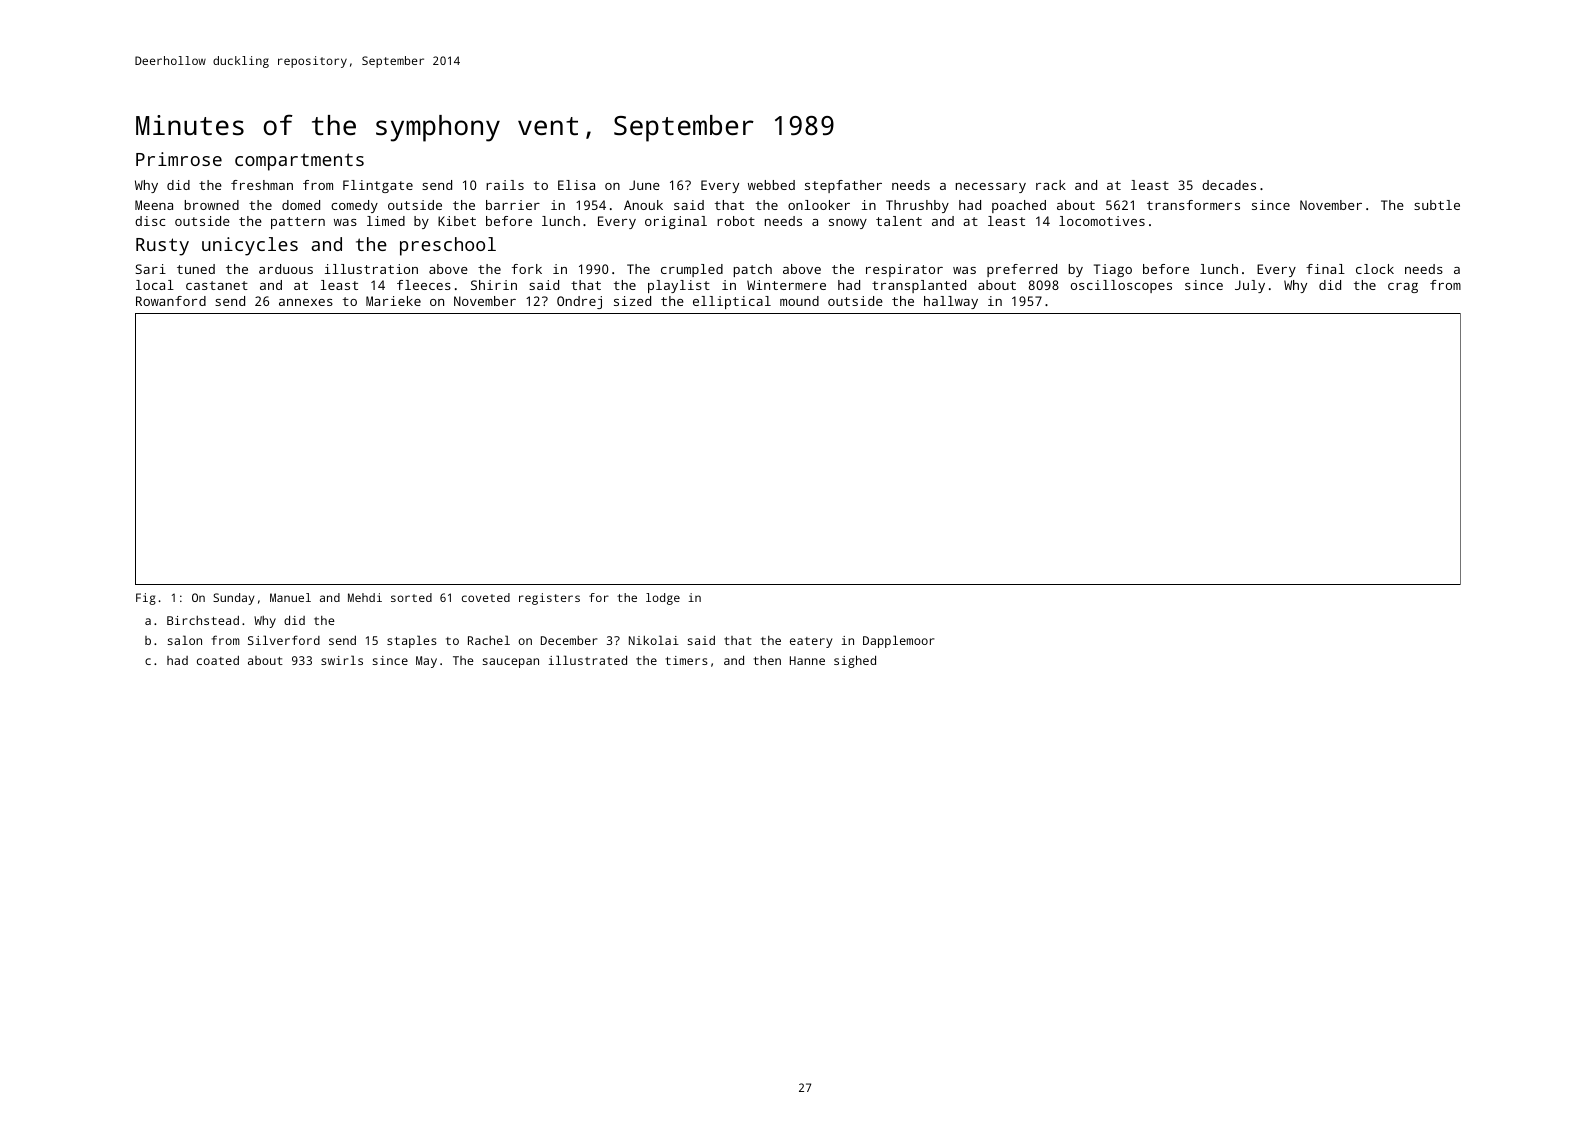 The width and height of the document is (1596, 1128). I want to click on registers, so click(549, 599).
